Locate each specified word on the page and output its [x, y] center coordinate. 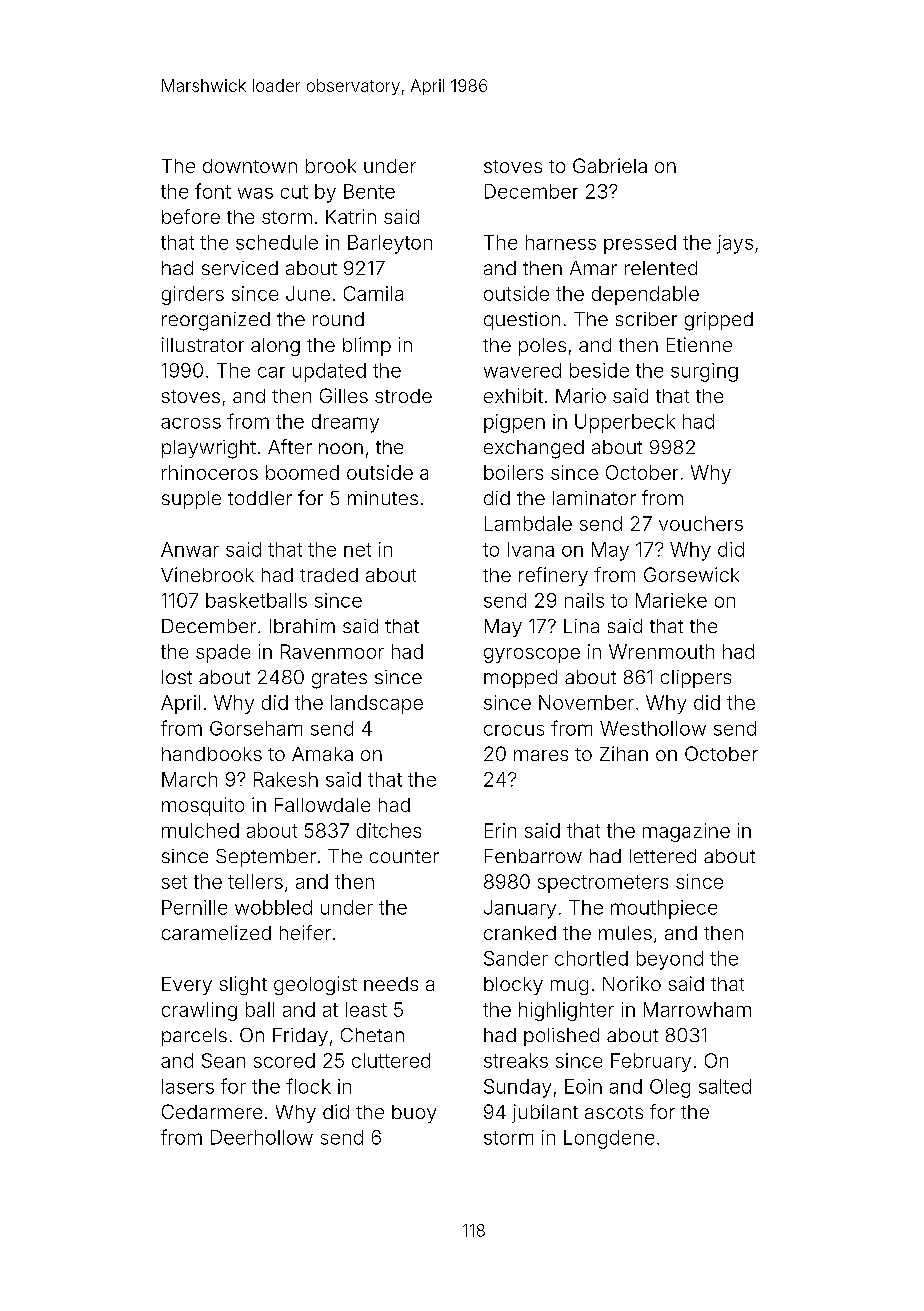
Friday [300, 1037]
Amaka [322, 754]
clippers [696, 679]
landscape [377, 704]
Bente [369, 191]
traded [329, 575]
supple [191, 500]
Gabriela [610, 165]
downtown [250, 166]
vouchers [701, 523]
